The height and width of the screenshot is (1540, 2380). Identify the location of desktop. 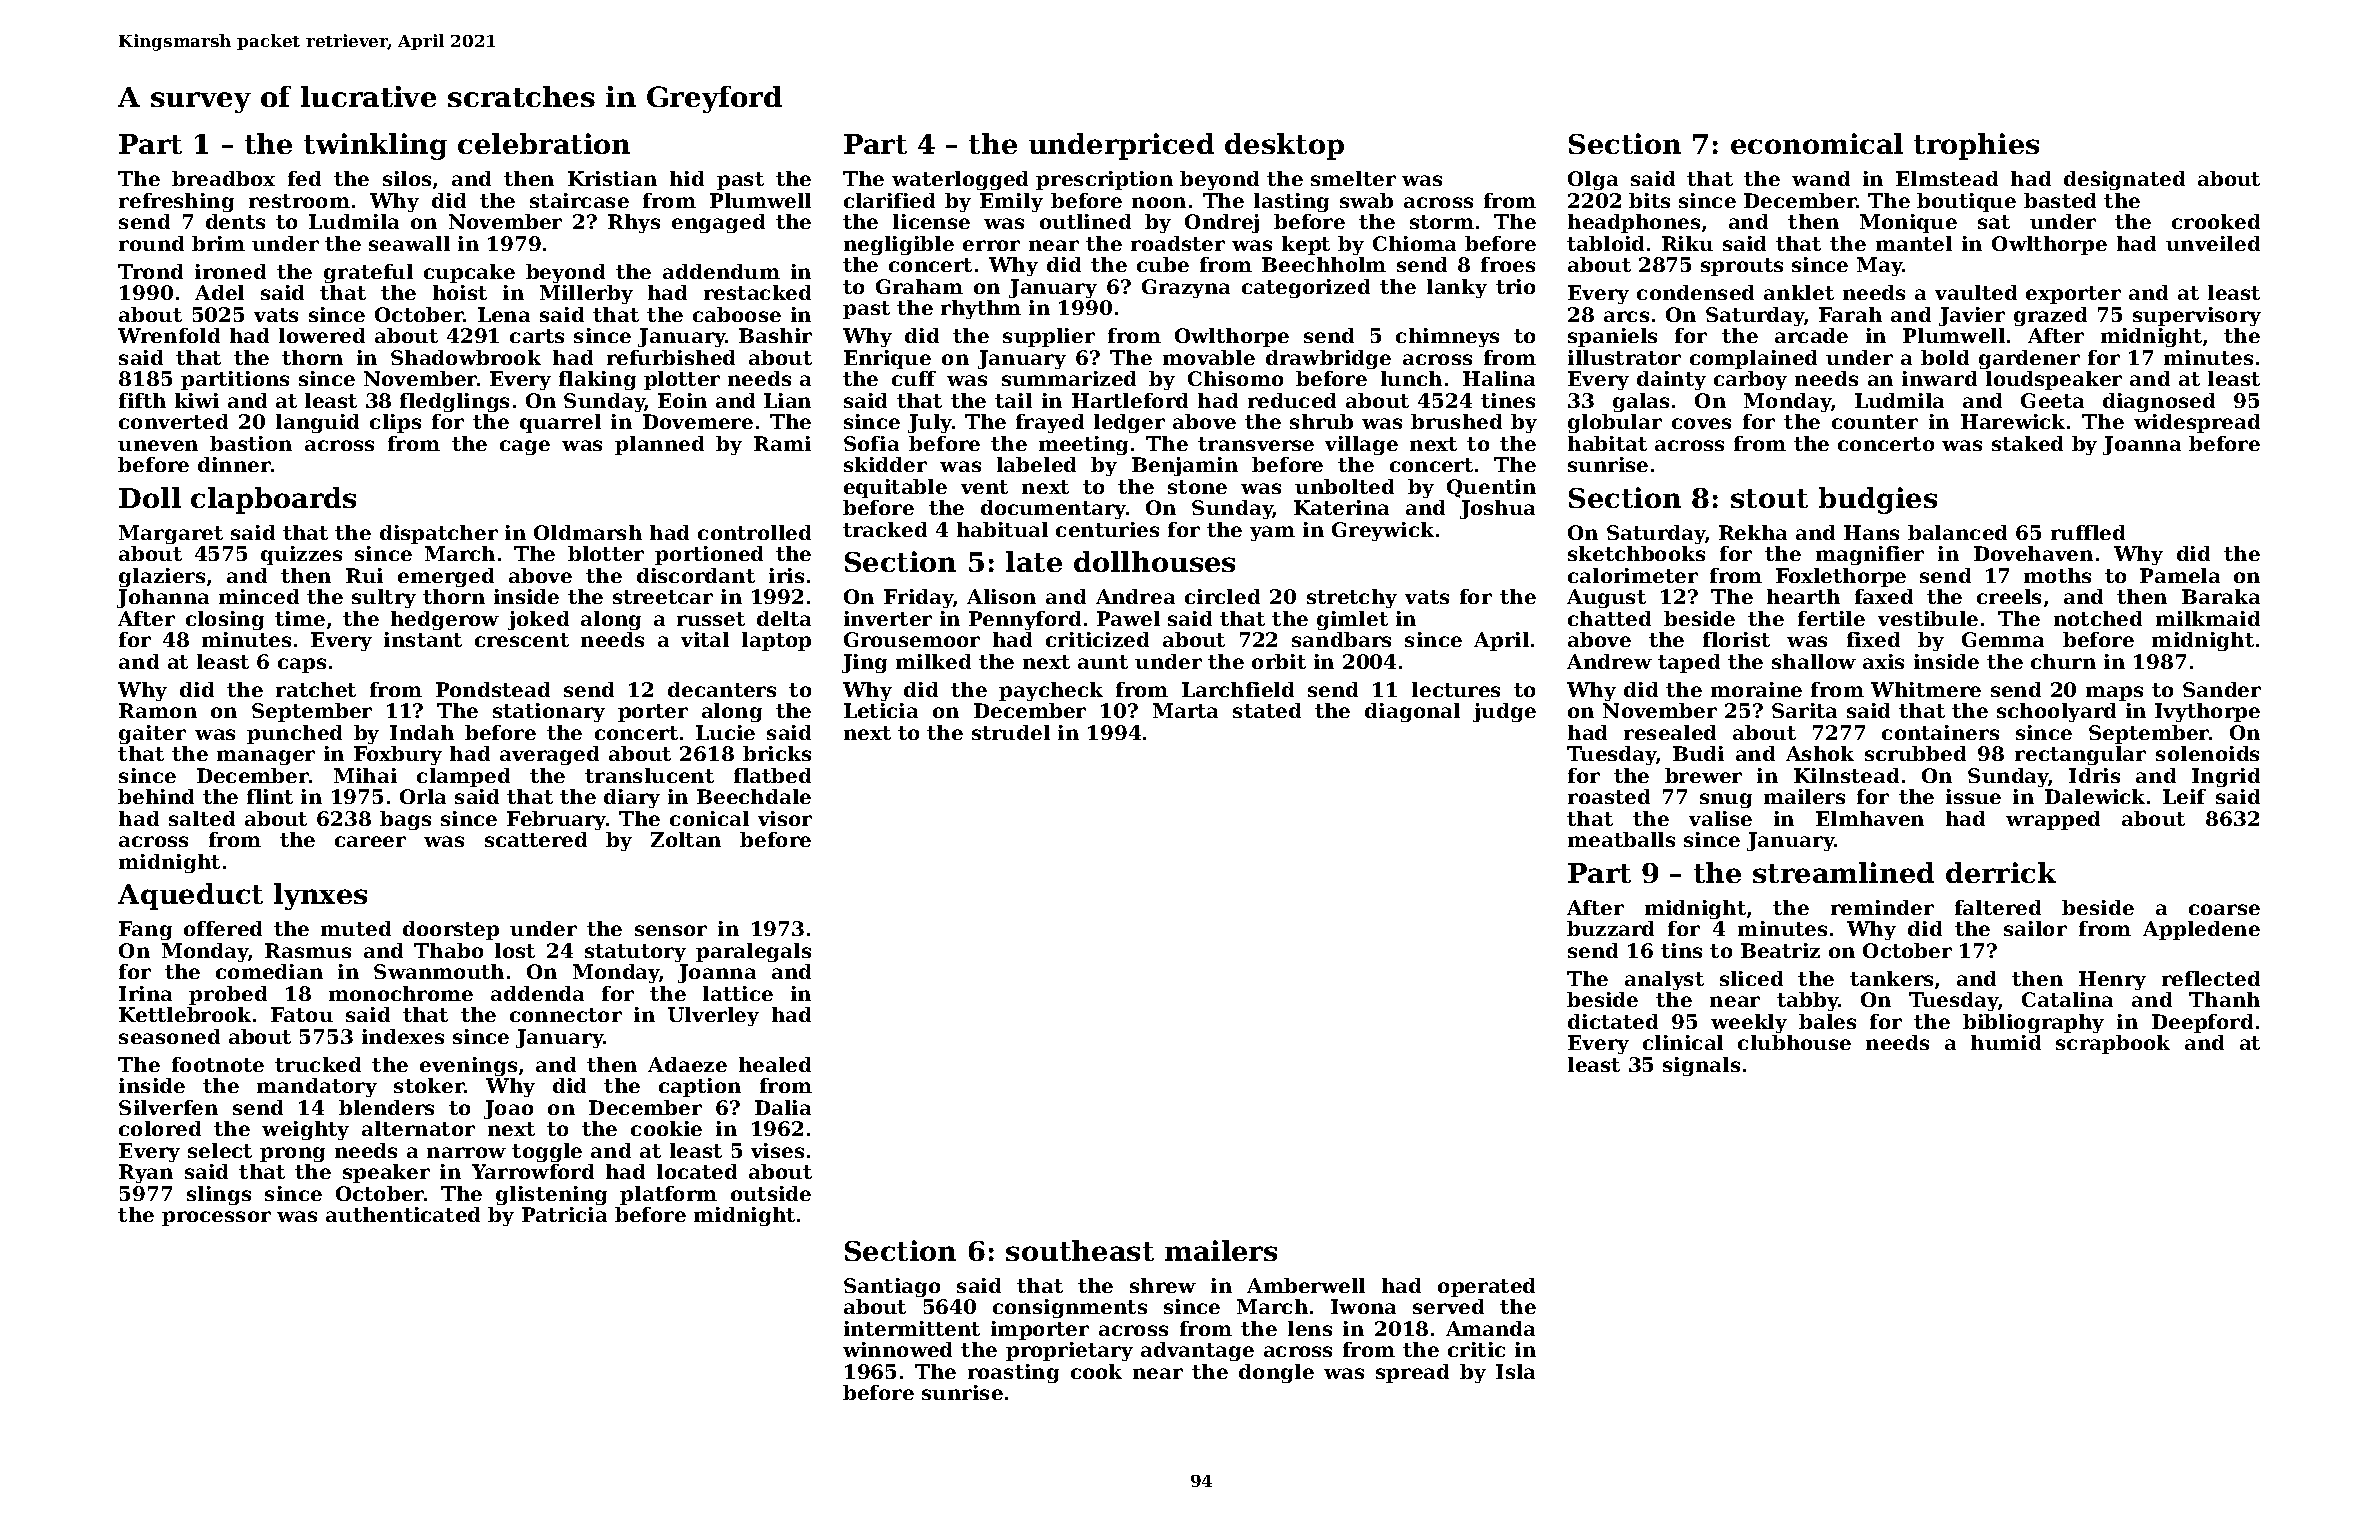
(1284, 146).
